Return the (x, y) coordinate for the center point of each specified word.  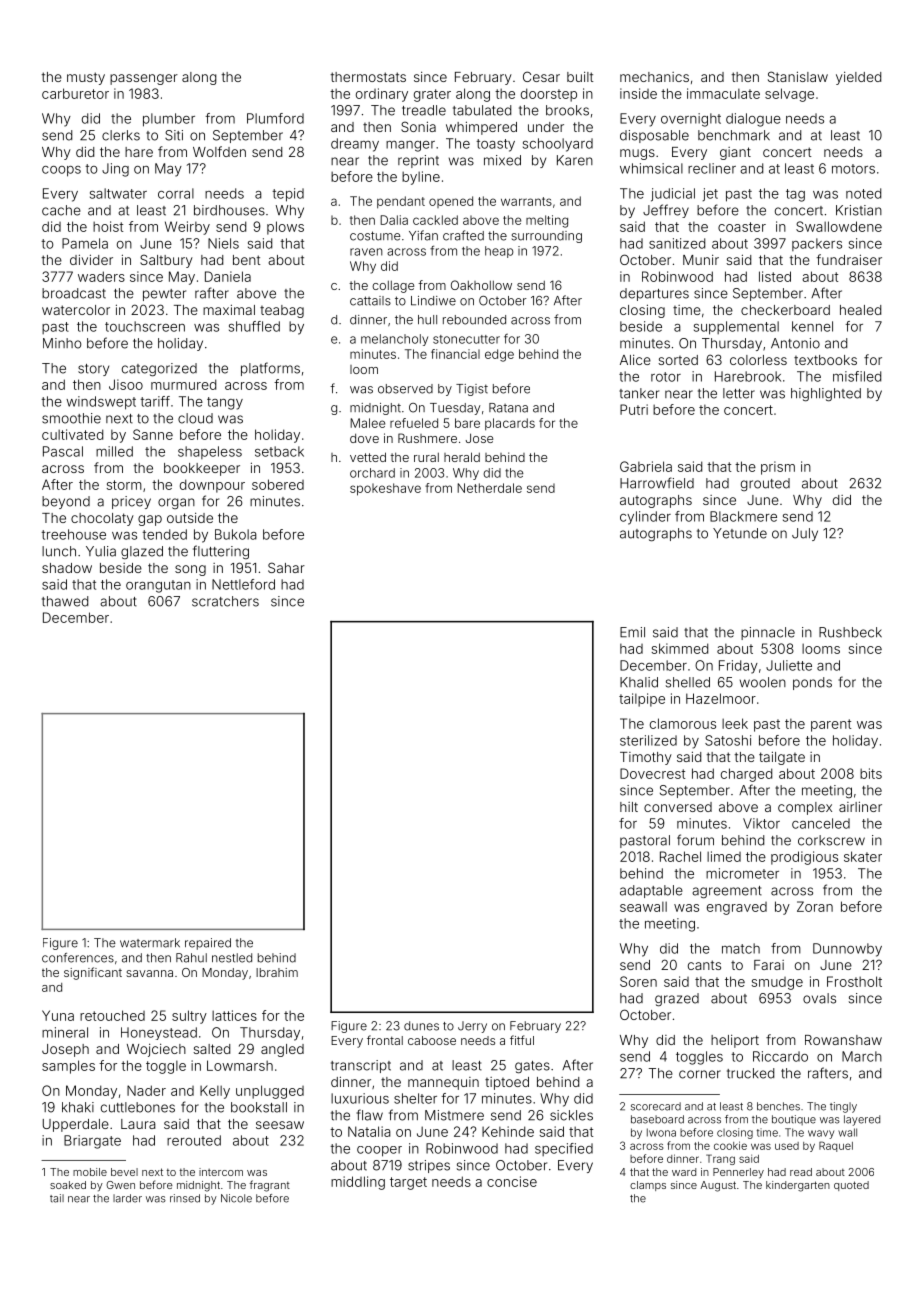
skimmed (680, 648)
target (408, 1183)
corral (176, 193)
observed (405, 389)
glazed (142, 552)
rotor (666, 377)
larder (127, 1198)
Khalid (639, 682)
